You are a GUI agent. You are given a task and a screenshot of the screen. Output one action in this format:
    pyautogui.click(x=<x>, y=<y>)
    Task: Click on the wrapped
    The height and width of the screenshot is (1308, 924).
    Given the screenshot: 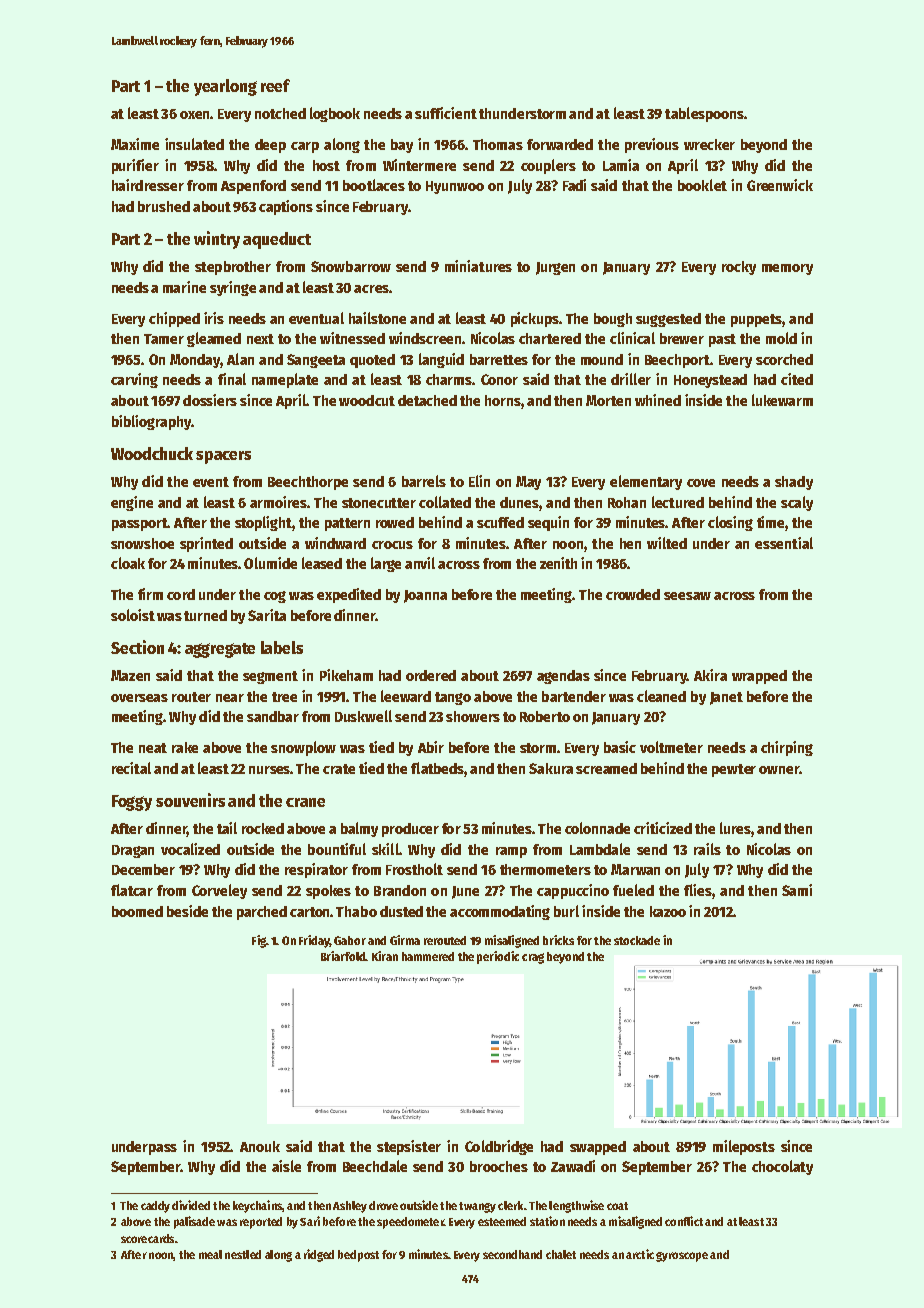 What is the action you would take?
    pyautogui.click(x=759, y=677)
